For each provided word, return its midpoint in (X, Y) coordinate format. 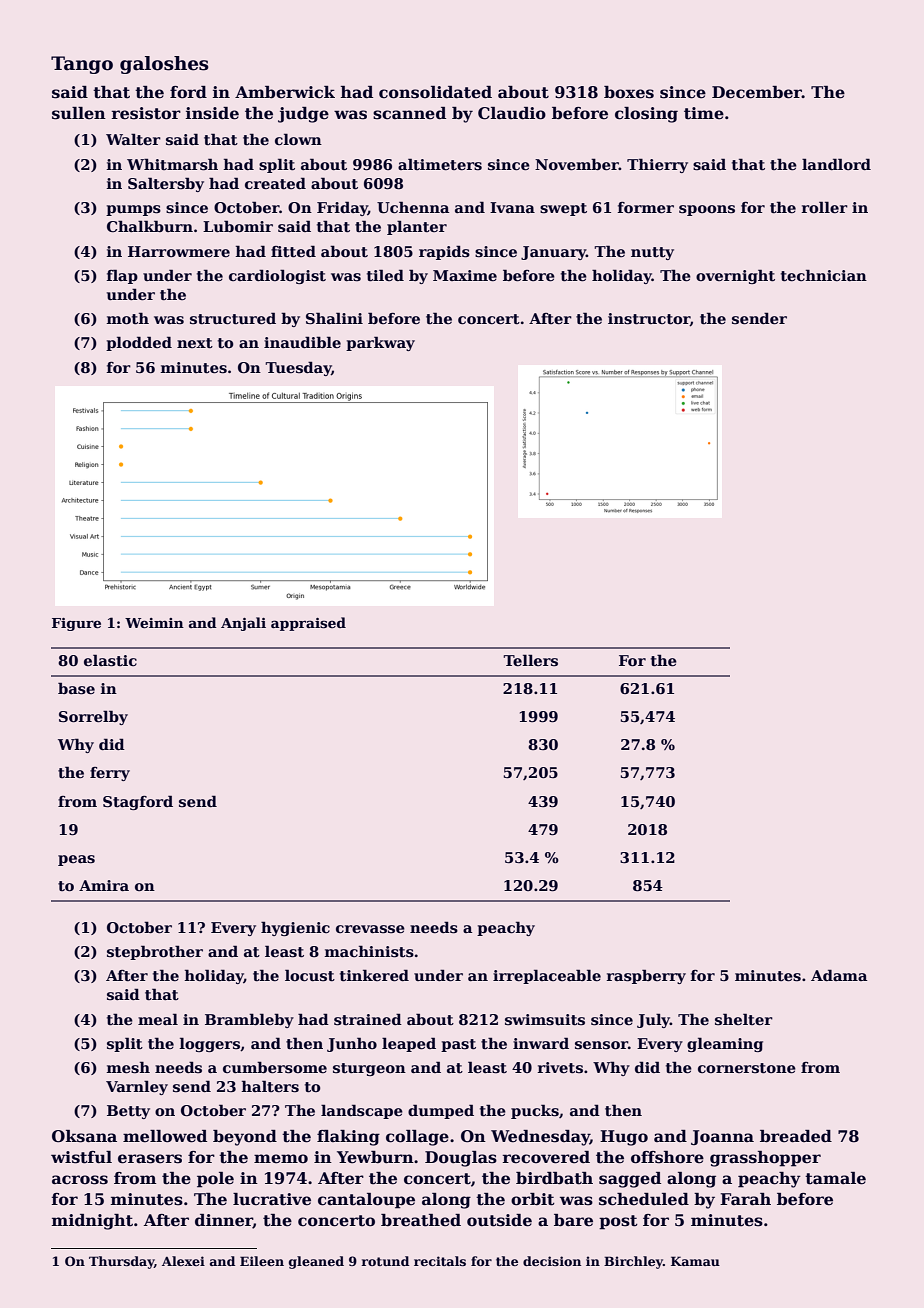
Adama (839, 975)
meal (158, 1019)
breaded (796, 1136)
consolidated (435, 92)
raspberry (646, 976)
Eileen (262, 1261)
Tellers (530, 660)
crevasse (370, 929)
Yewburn (375, 1157)
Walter (133, 139)
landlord (836, 164)
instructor (649, 319)
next (195, 343)
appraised (308, 624)
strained (368, 1019)
